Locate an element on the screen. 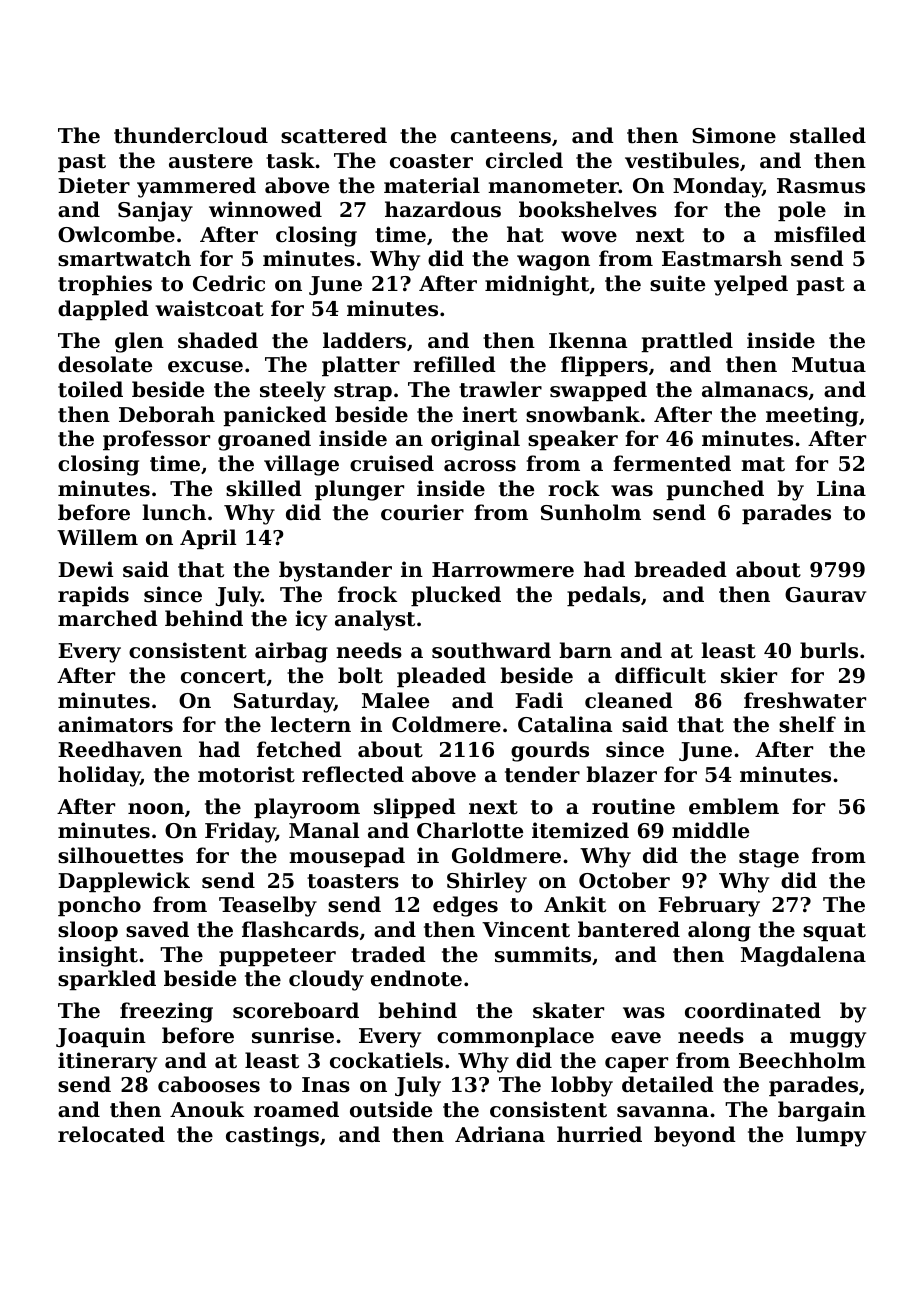 This screenshot has height=1311, width=924. animators is located at coordinates (115, 724).
